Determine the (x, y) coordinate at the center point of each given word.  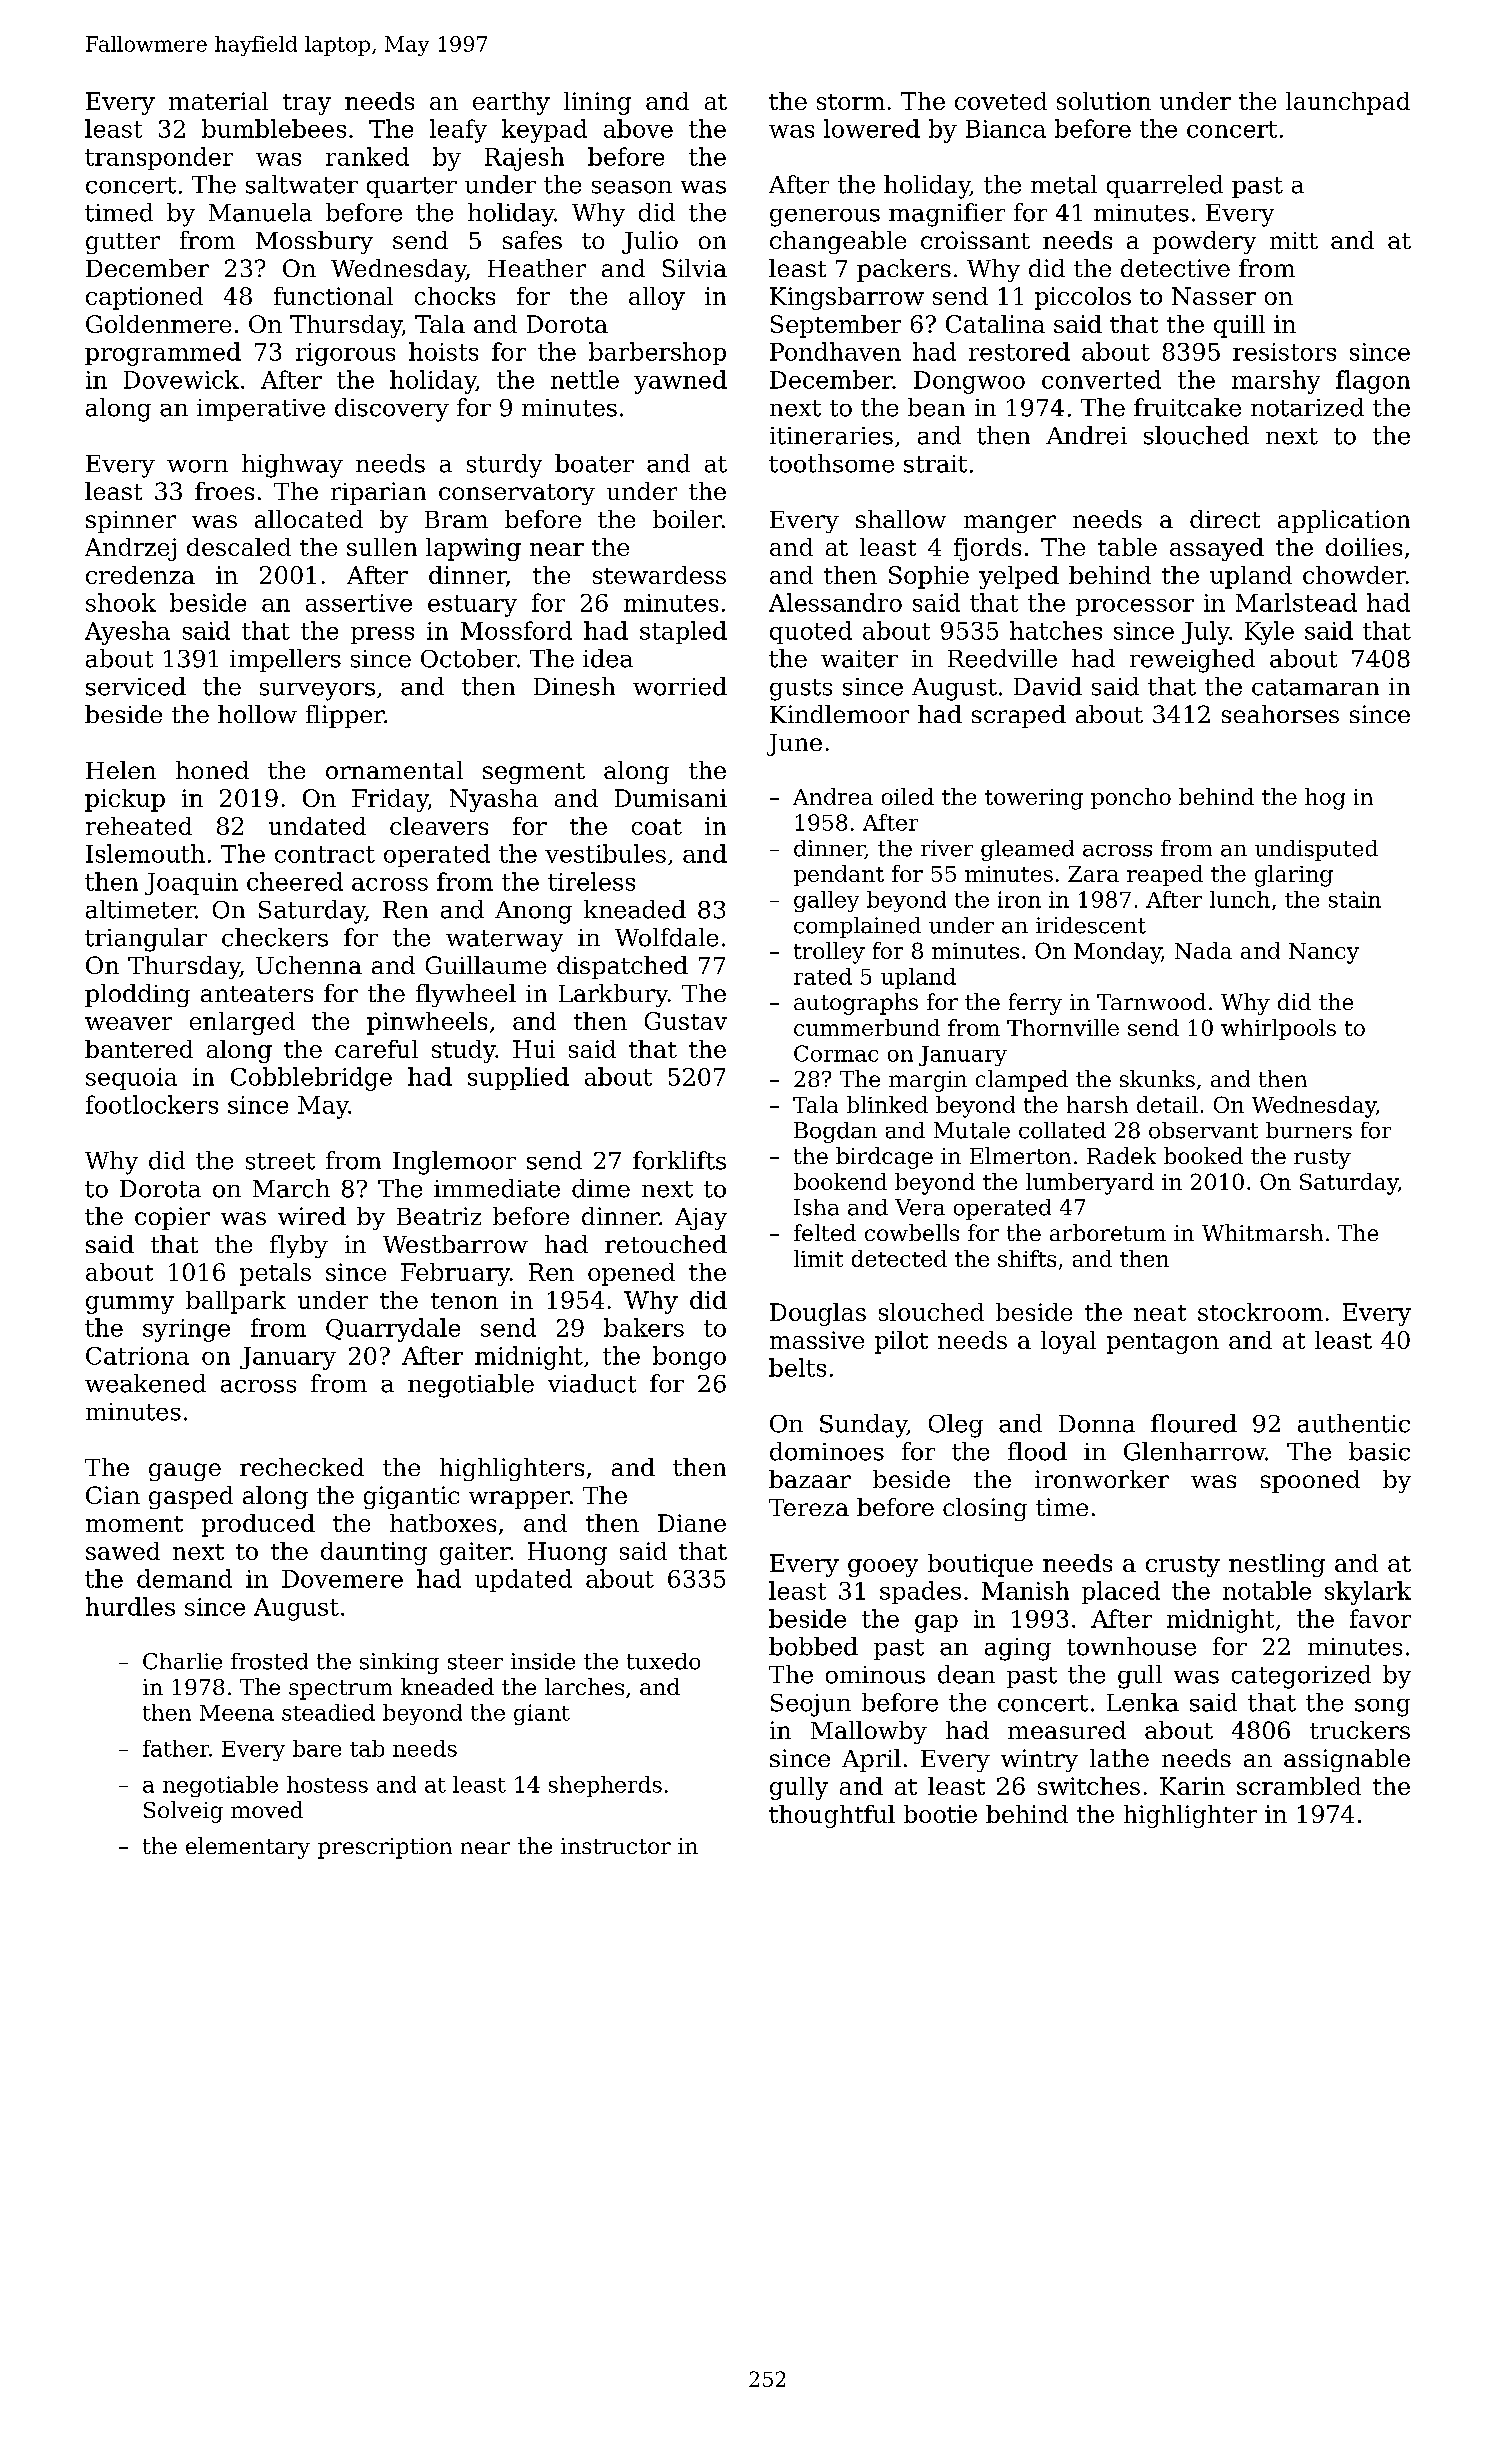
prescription (385, 1848)
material (218, 101)
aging (1018, 1649)
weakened (145, 1383)
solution (1104, 101)
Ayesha (127, 633)
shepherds (605, 1786)
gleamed (1027, 850)
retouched (666, 1244)
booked (1203, 1155)
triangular (146, 940)
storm (851, 102)
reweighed (1192, 661)
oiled (908, 796)
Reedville (1002, 658)
